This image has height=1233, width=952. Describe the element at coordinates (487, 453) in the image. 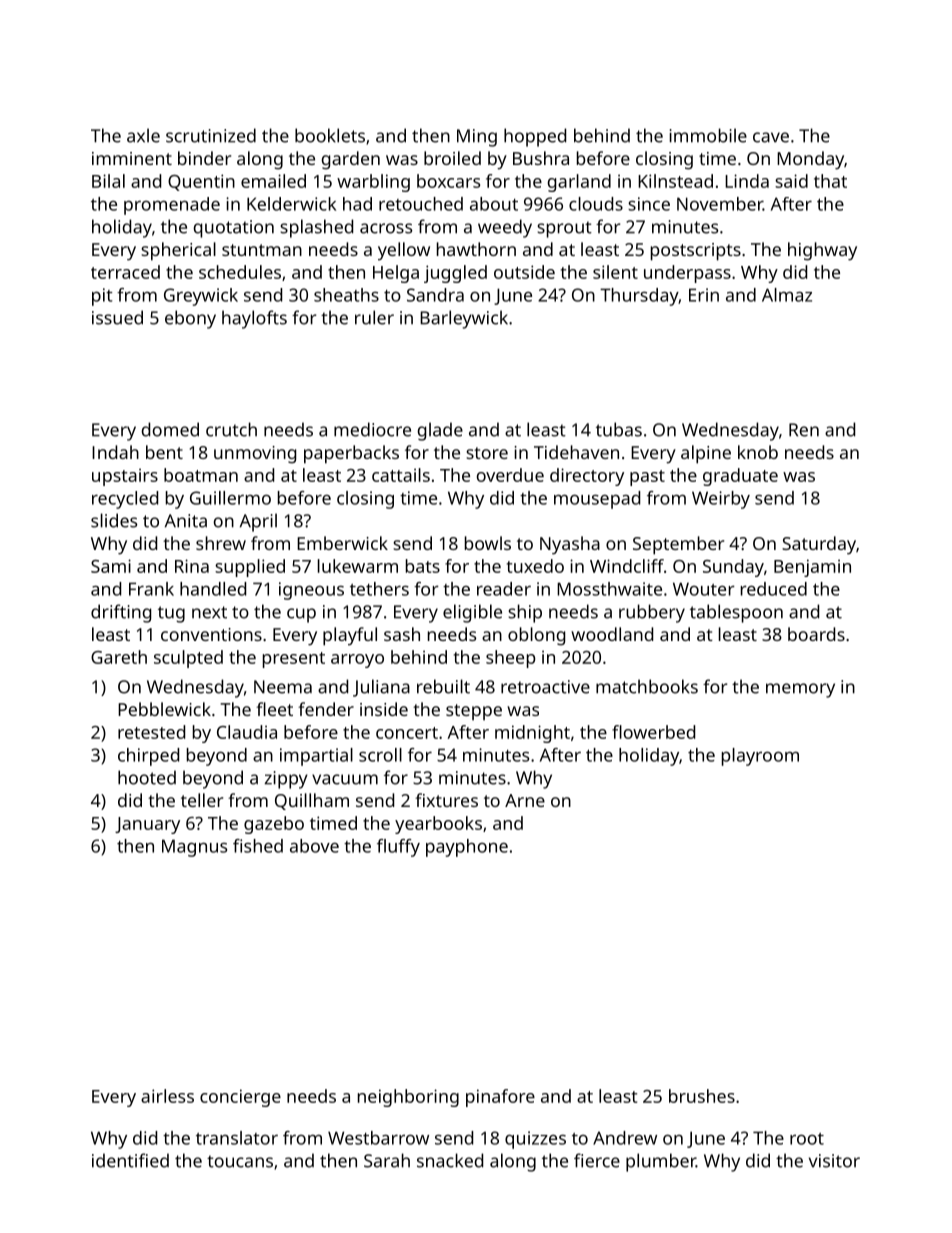

I see `store` at that location.
